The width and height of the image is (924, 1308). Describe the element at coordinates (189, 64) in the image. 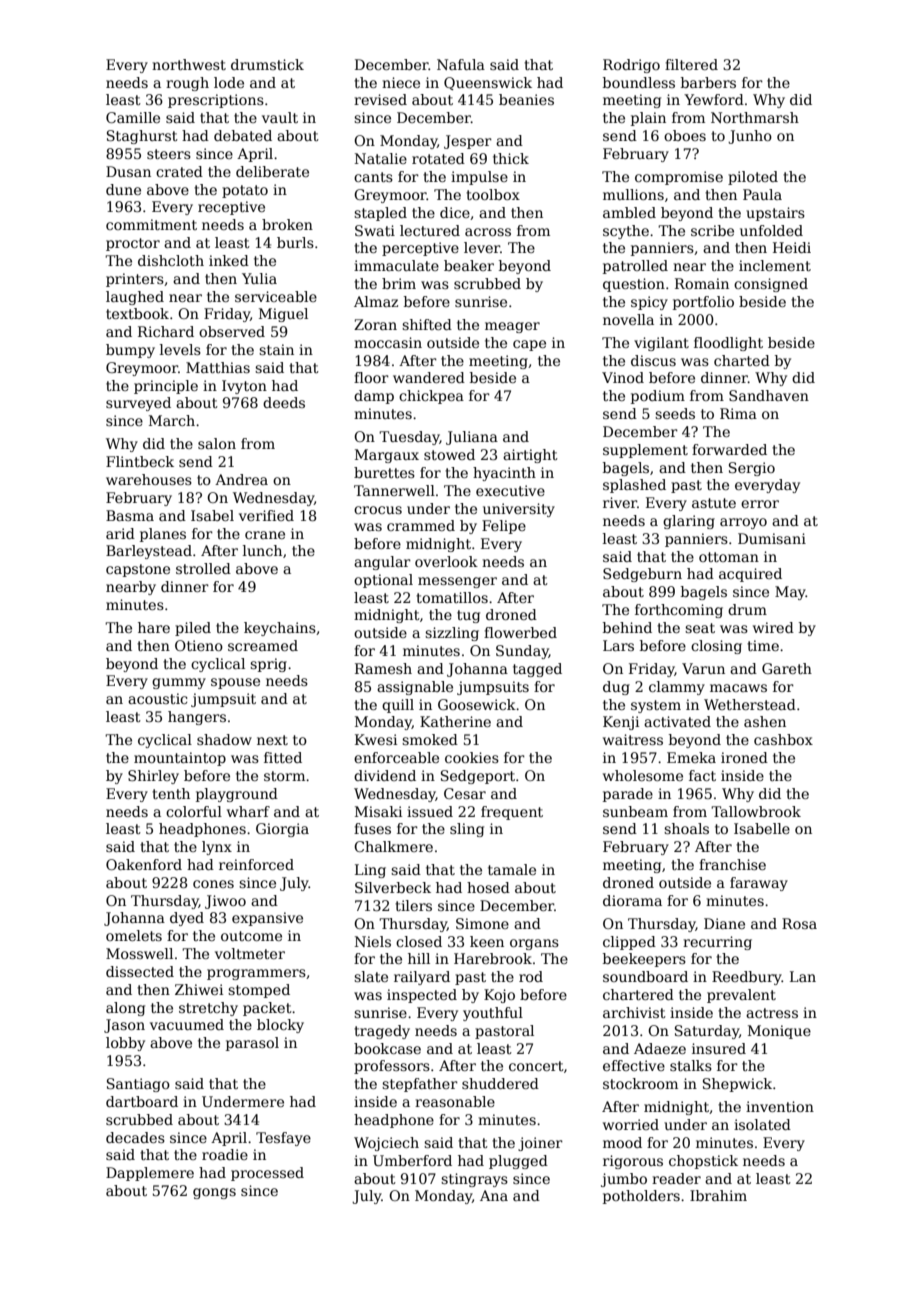

I see `northwest` at that location.
